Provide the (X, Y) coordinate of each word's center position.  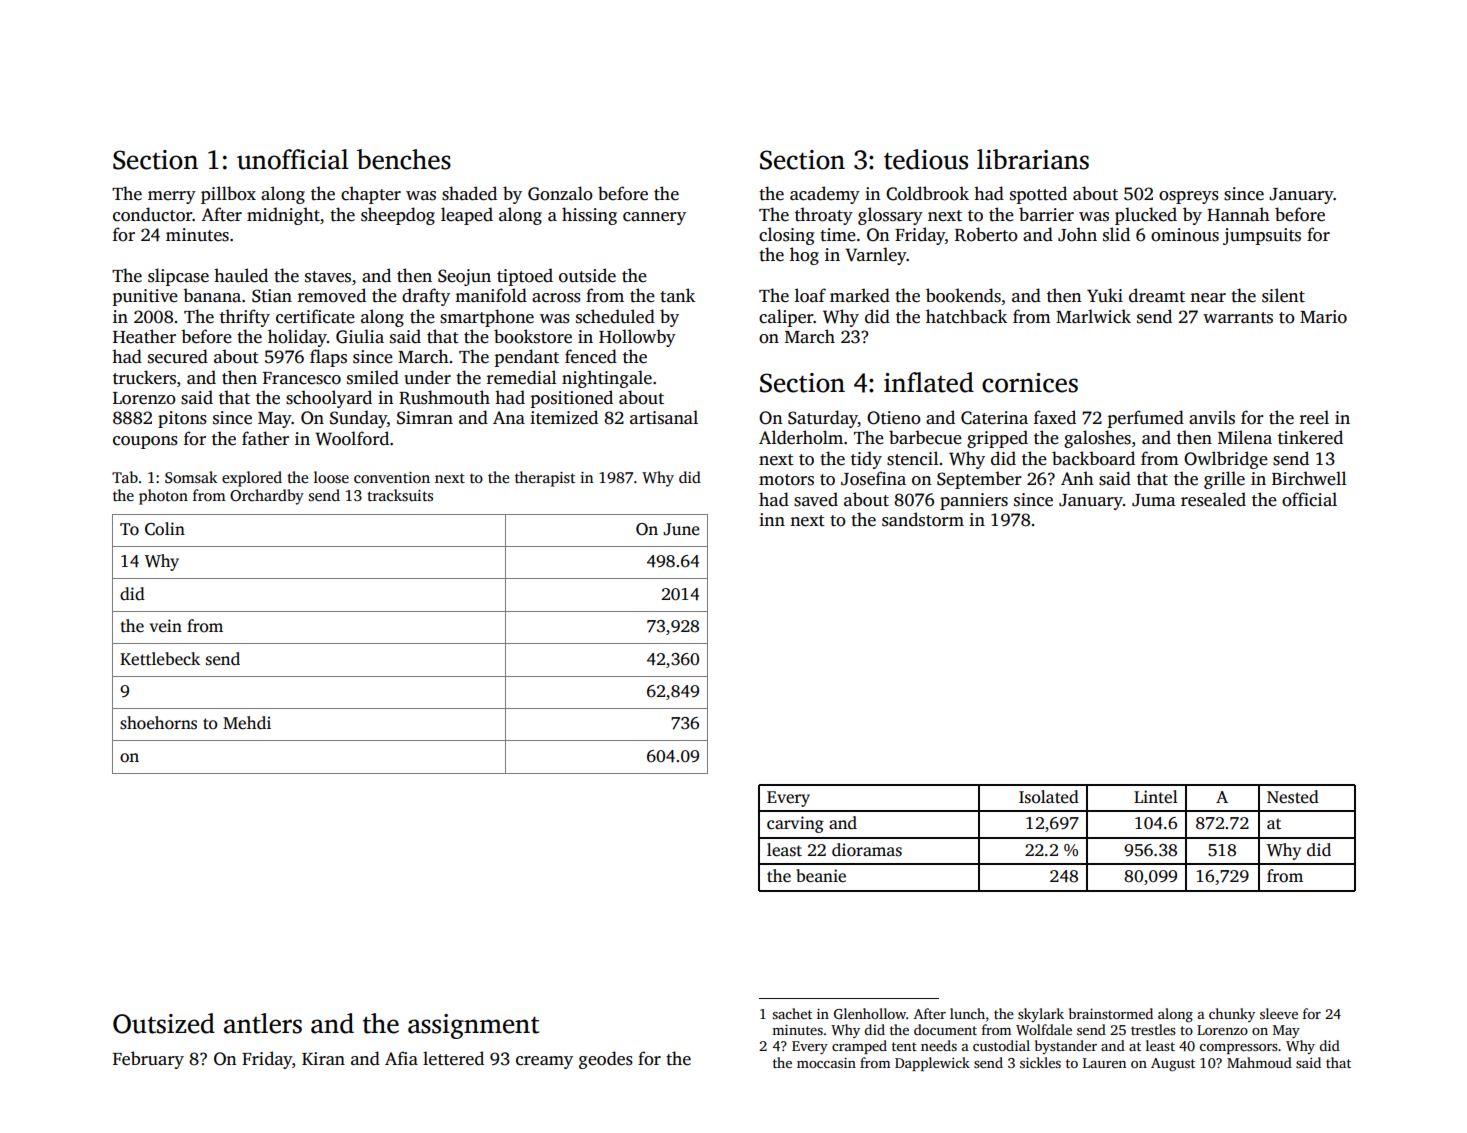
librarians (1033, 159)
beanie (821, 876)
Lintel (1156, 797)
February (148, 1060)
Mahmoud (1259, 1062)
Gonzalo (560, 193)
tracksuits (400, 495)
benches (404, 159)
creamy (544, 1062)
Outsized (164, 1023)
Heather (144, 336)
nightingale (607, 379)
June (681, 529)
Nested (1293, 797)
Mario (1323, 317)
